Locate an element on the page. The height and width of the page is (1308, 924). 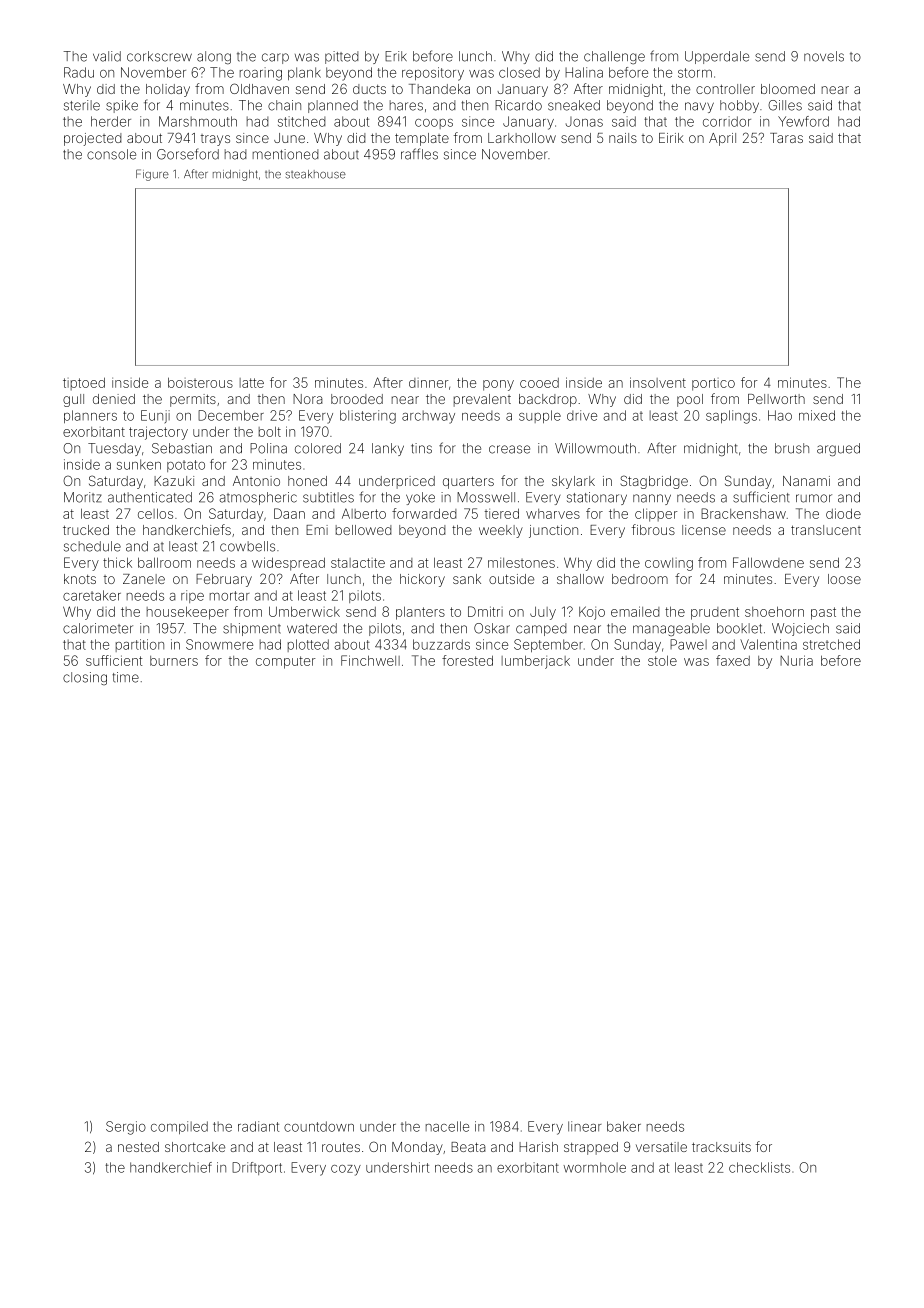
challenge is located at coordinates (614, 57).
